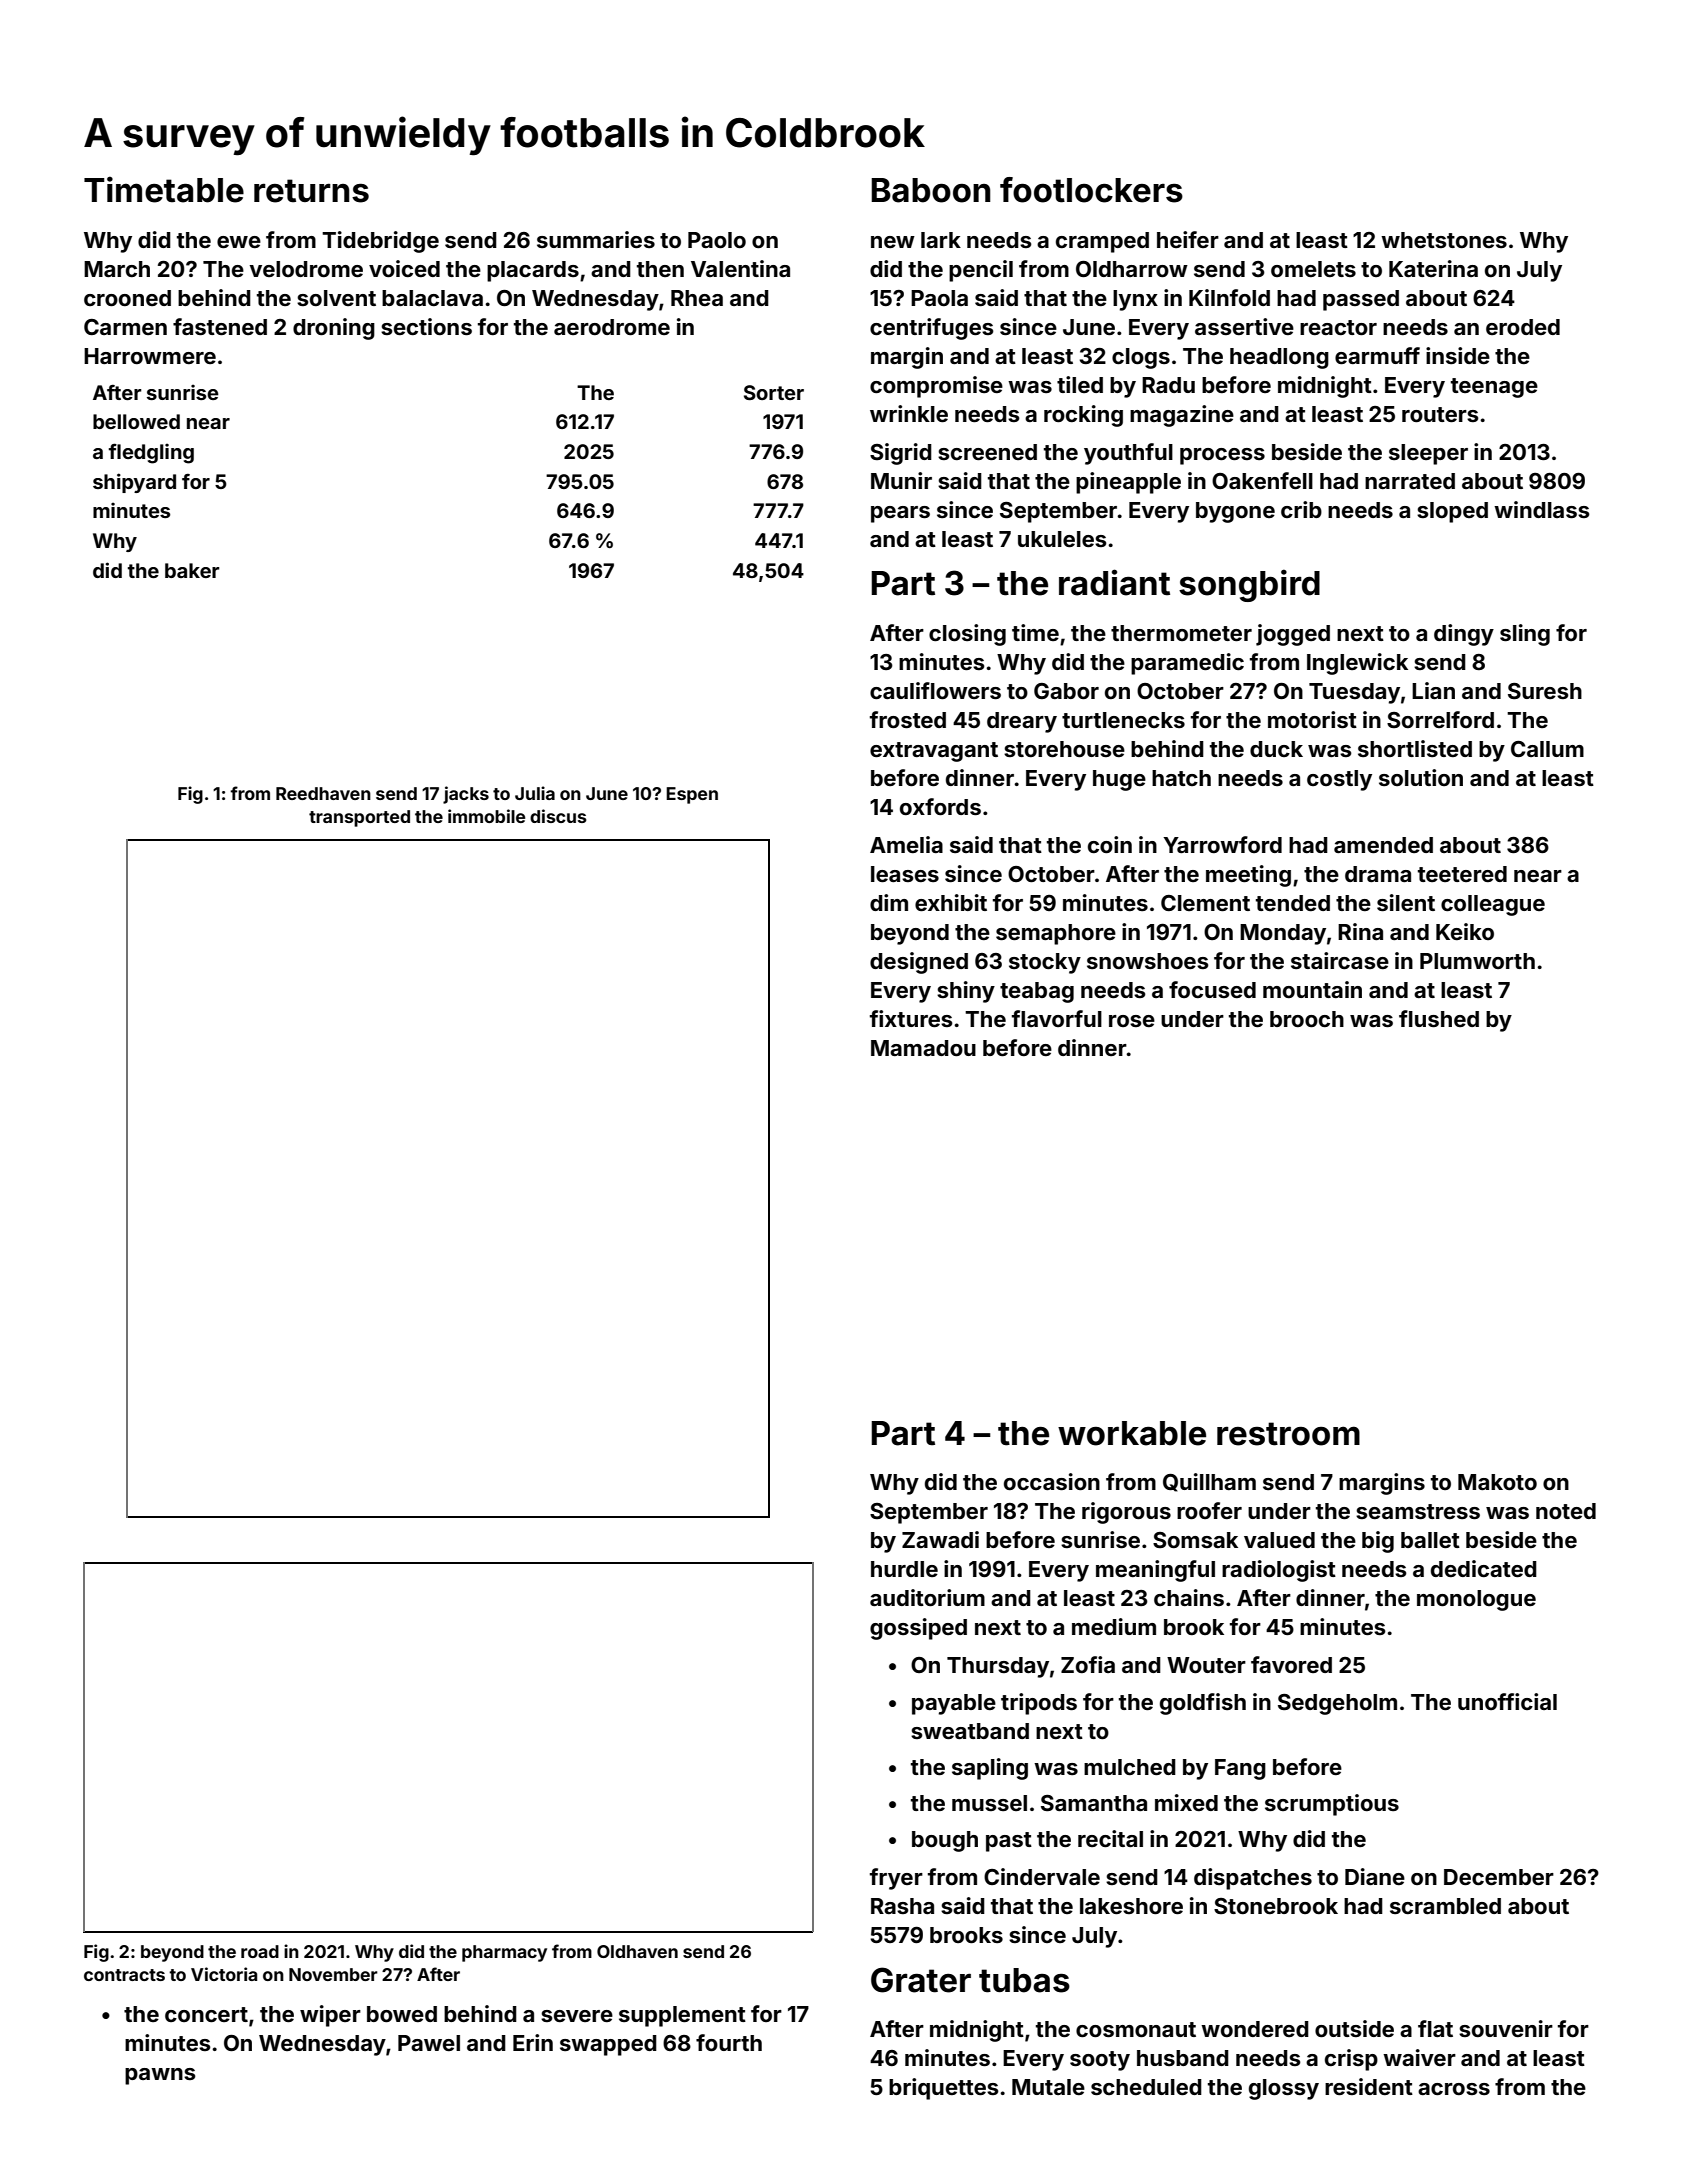 The image size is (1683, 2178). What do you see at coordinates (1444, 240) in the screenshot?
I see `whetstones` at bounding box center [1444, 240].
